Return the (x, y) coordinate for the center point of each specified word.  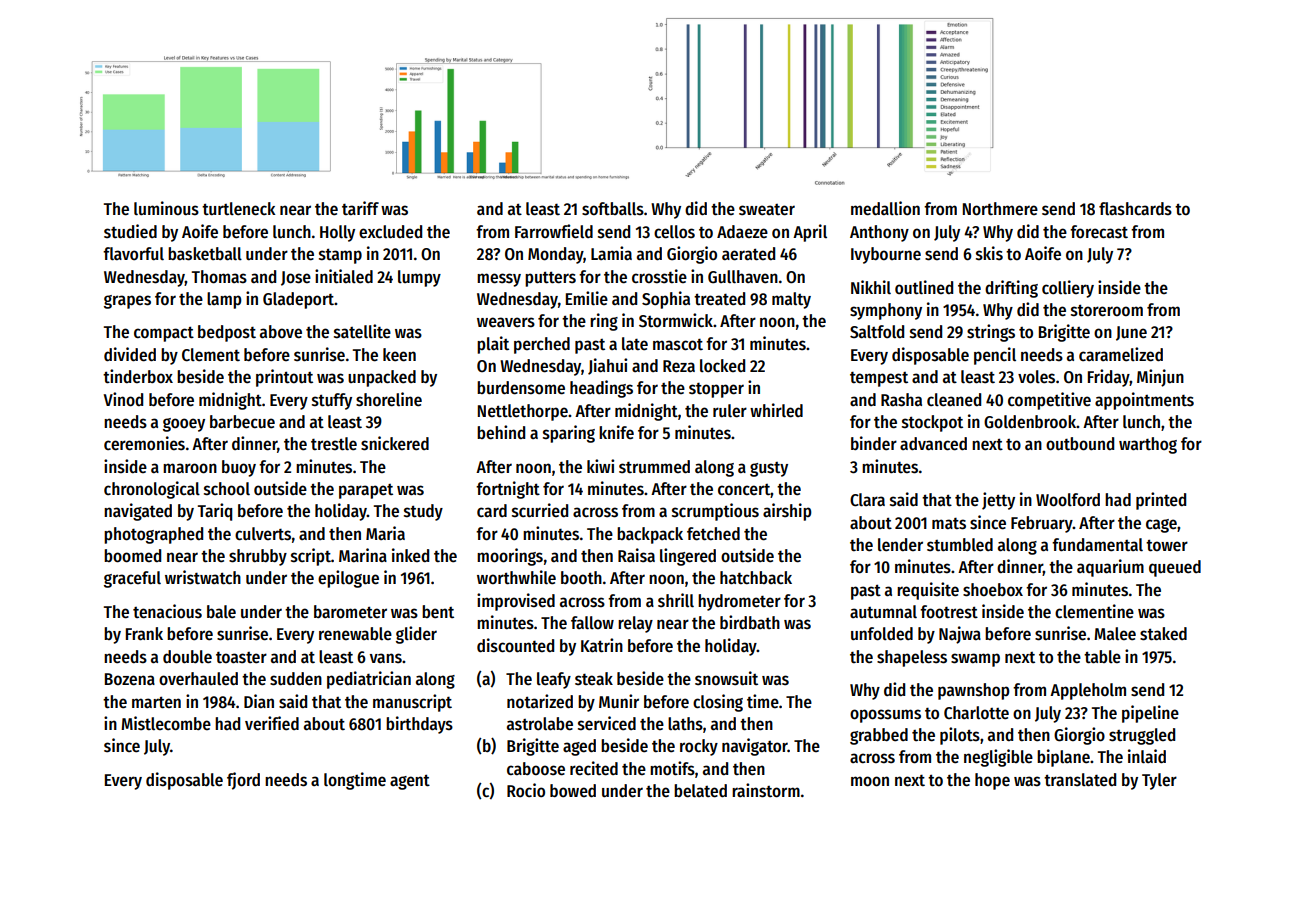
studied (130, 231)
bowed (573, 791)
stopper (716, 390)
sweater (767, 210)
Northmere (1000, 209)
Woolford (1068, 500)
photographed (153, 535)
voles (1036, 377)
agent (410, 782)
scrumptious (715, 512)
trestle (334, 444)
